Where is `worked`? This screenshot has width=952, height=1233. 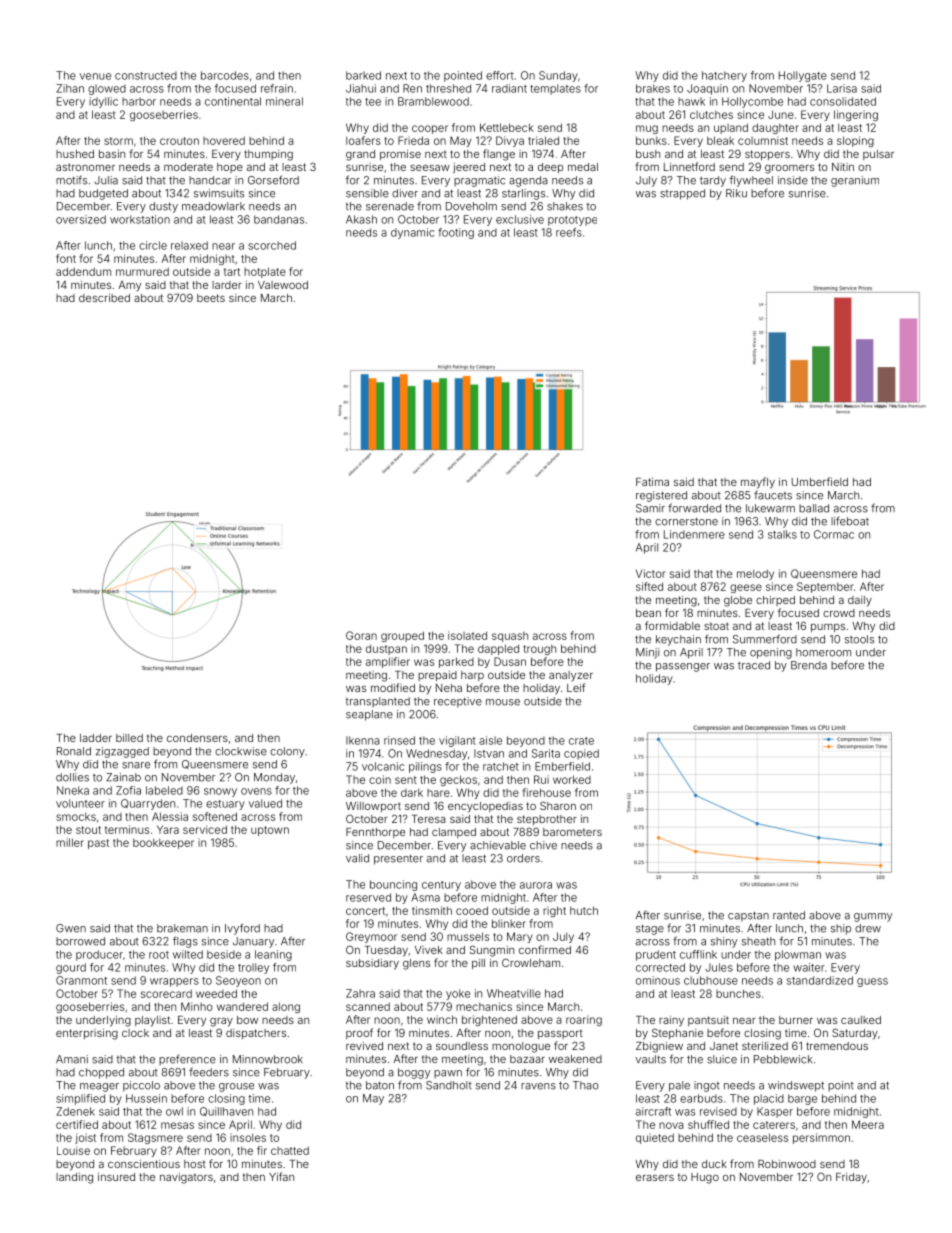 worked is located at coordinates (572, 779).
